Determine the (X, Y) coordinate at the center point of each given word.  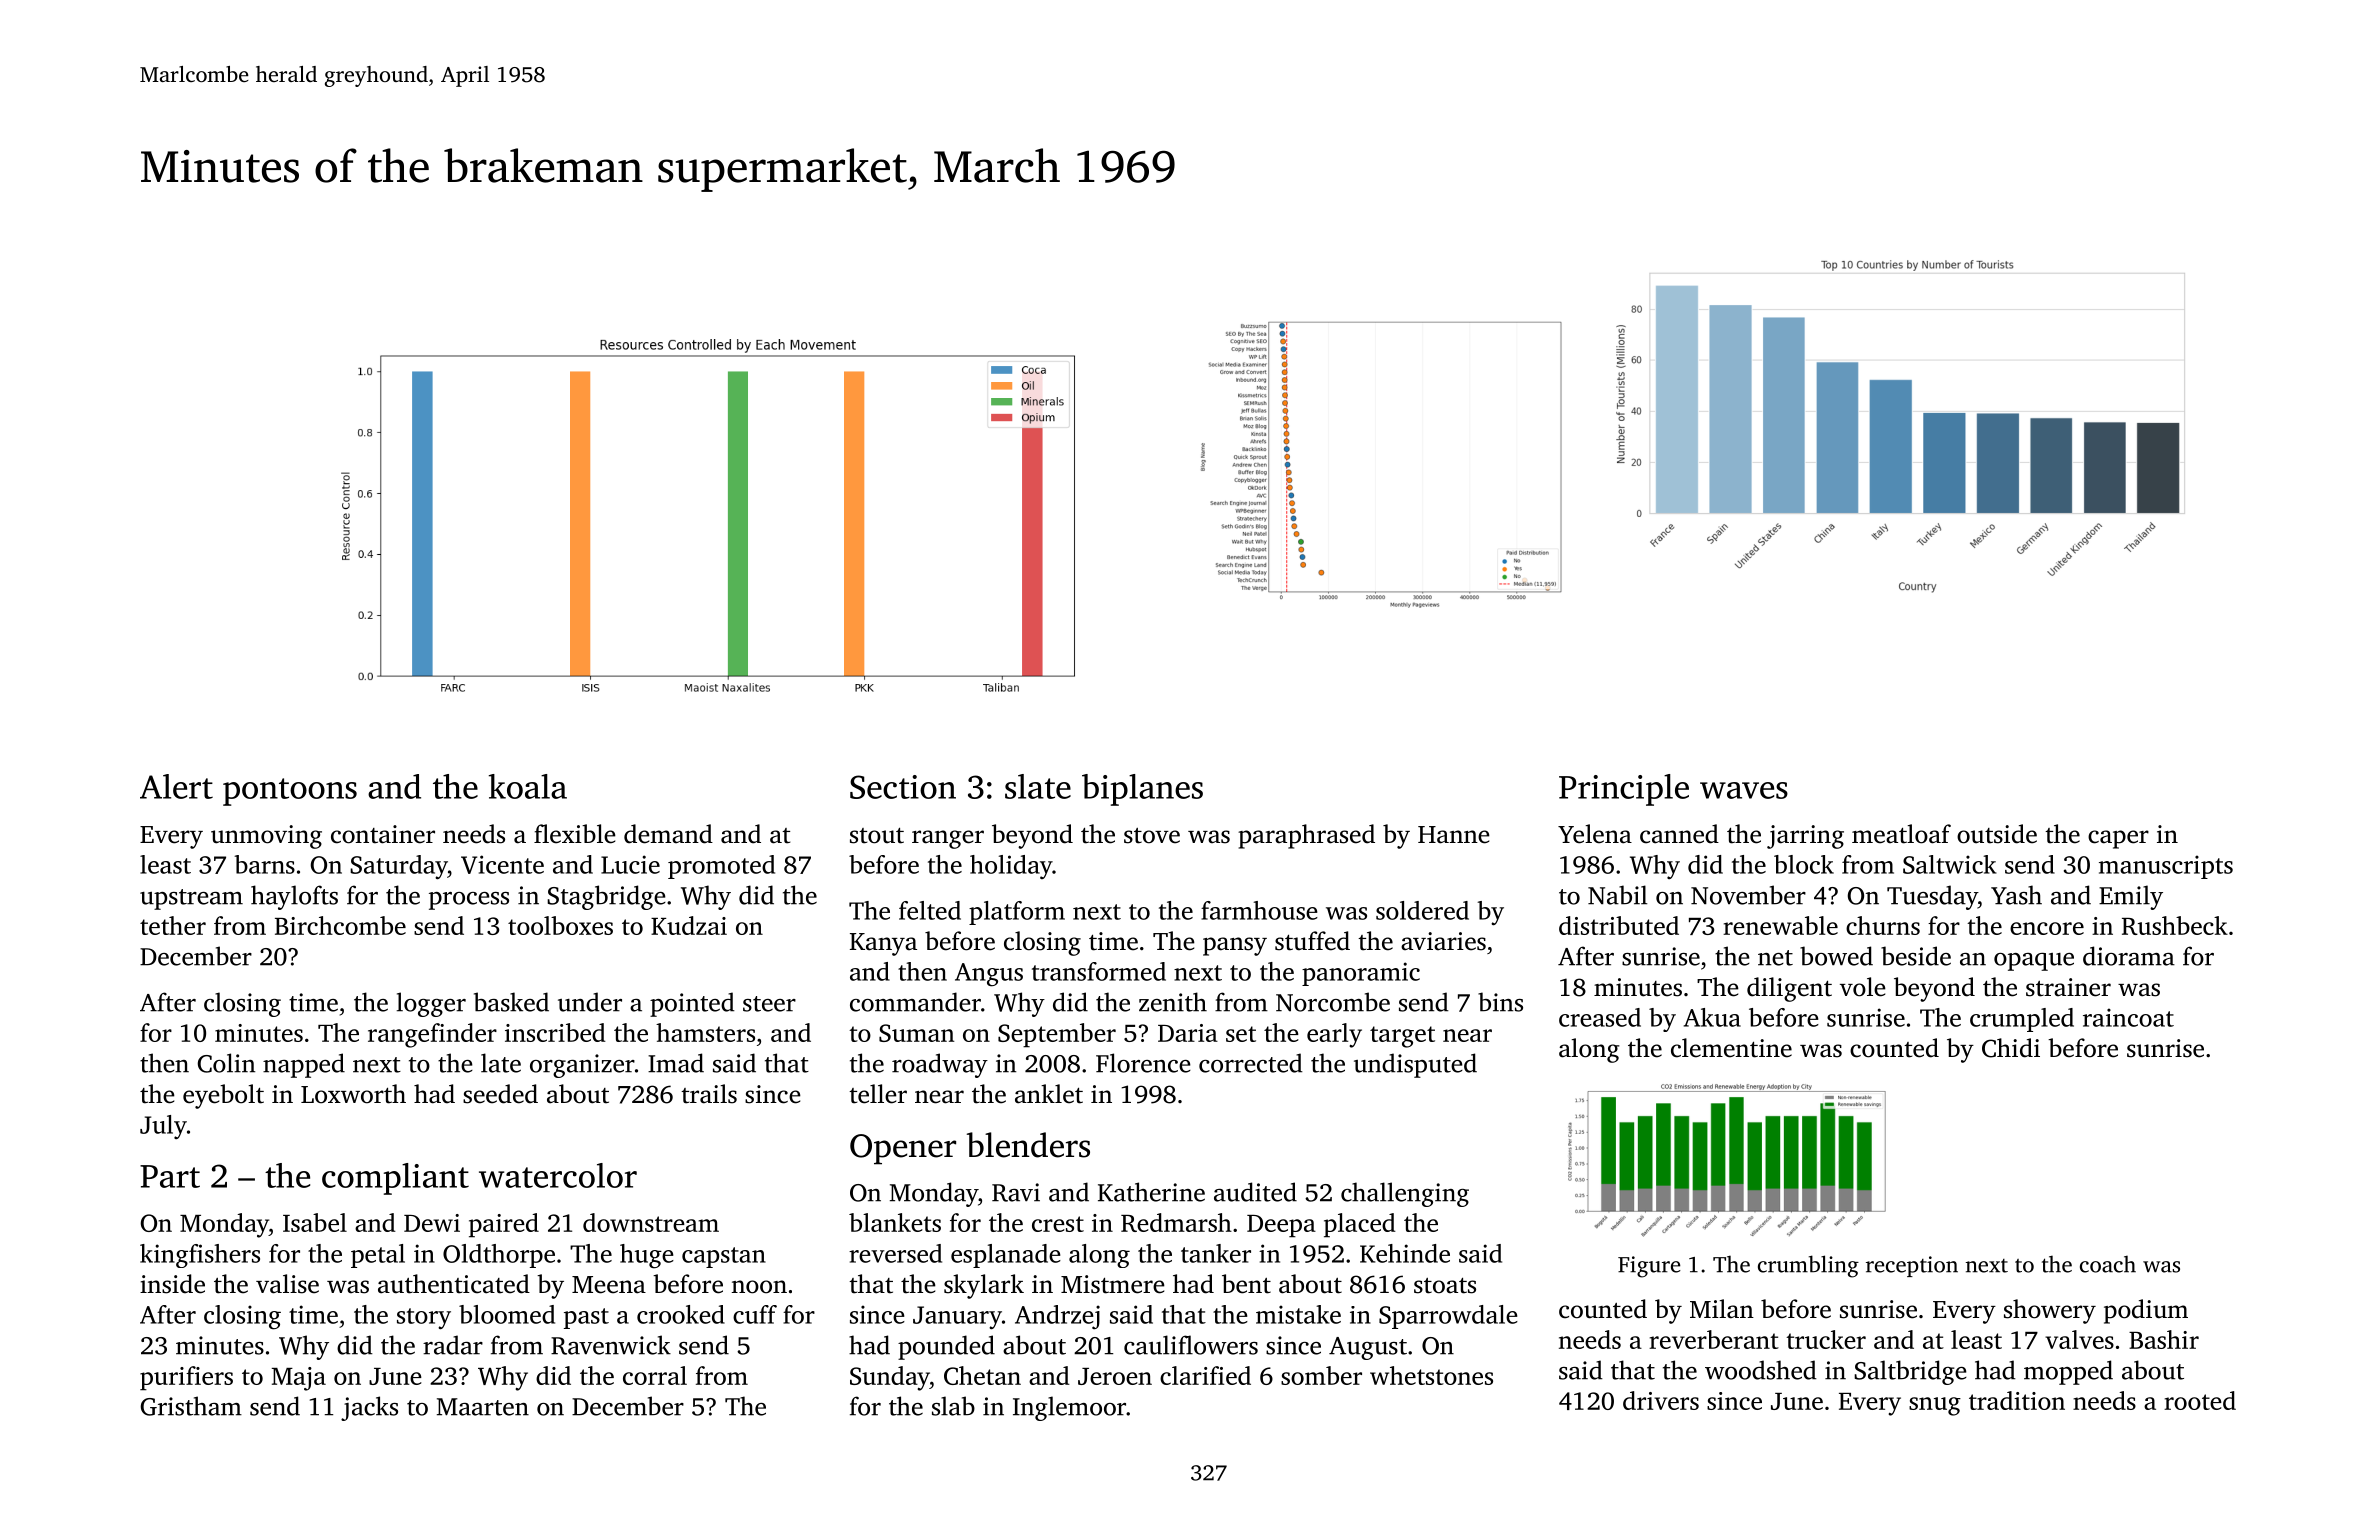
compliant (395, 1179)
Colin (226, 1063)
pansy (1235, 946)
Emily (2131, 897)
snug (1935, 1406)
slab (953, 1406)
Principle (1624, 790)
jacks (369, 1408)
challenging (1405, 1194)
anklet (1049, 1094)
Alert (176, 786)
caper (2118, 839)
